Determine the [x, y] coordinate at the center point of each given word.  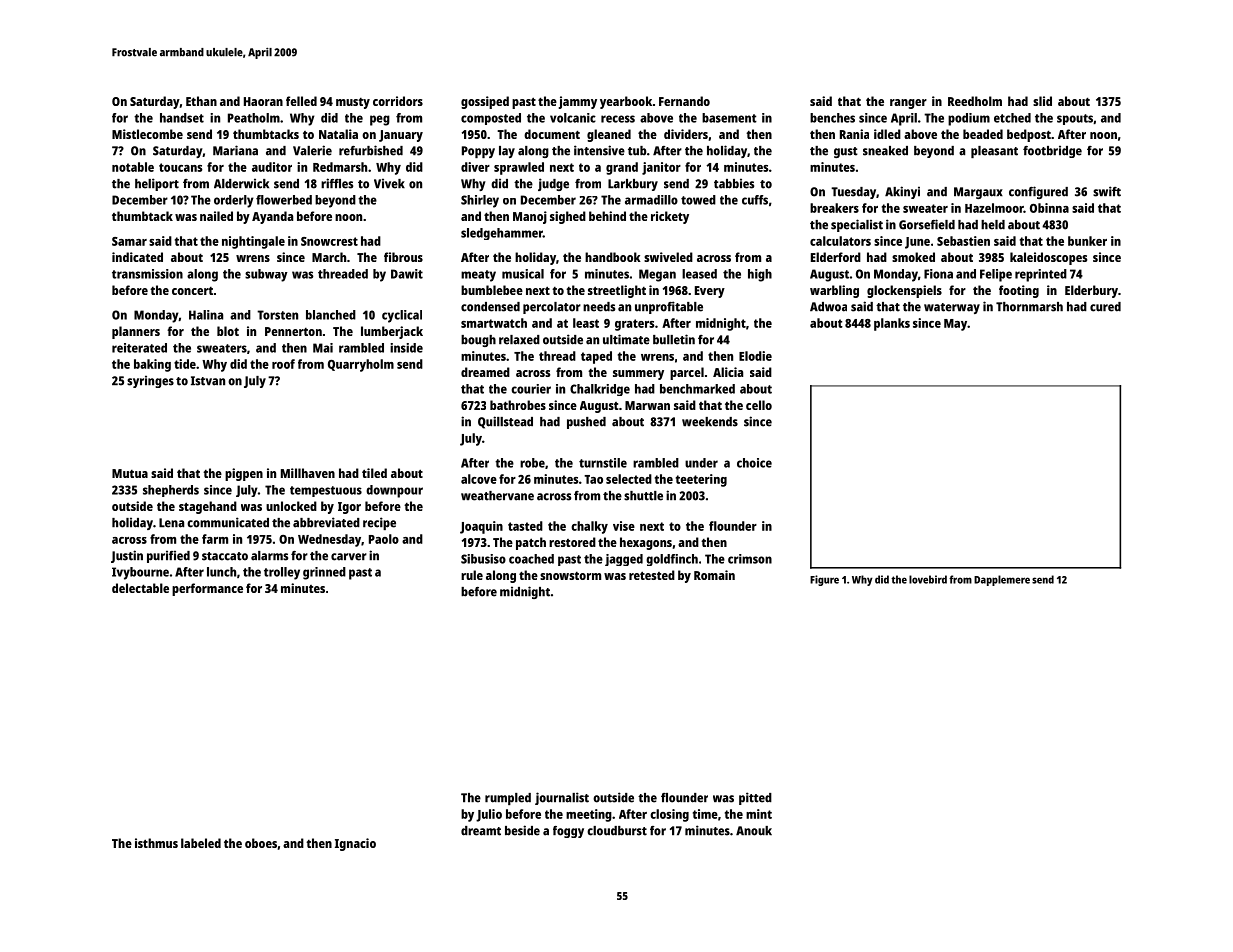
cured [1105, 307]
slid [1042, 101]
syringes [150, 381]
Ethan [201, 101]
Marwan [647, 405]
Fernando [684, 101]
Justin [127, 556]
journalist [562, 798]
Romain [714, 575]
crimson [750, 559]
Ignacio [355, 844]
